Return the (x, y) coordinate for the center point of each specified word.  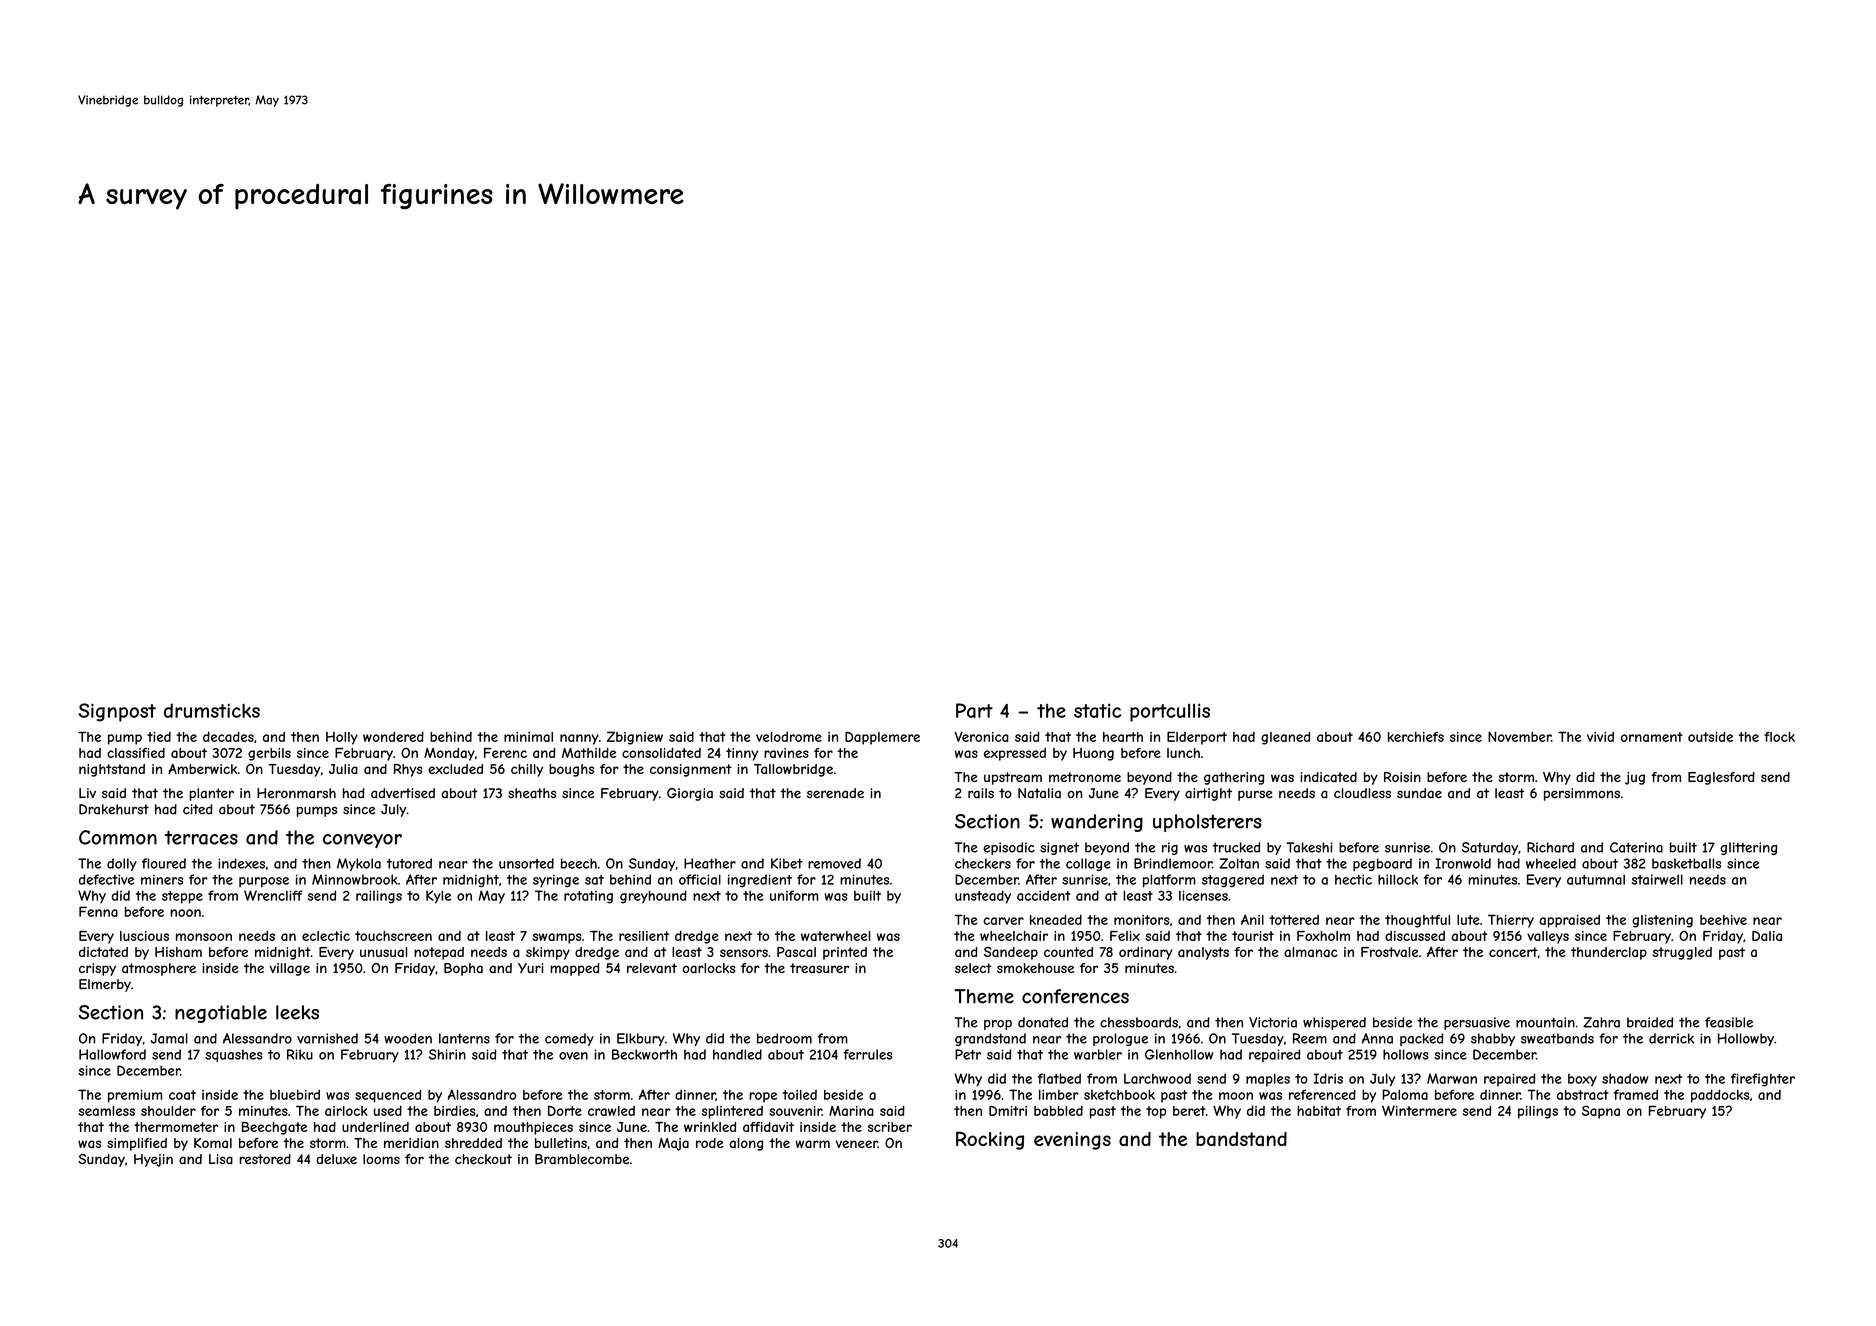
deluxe (336, 1159)
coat (182, 1095)
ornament (1652, 737)
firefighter (1763, 1080)
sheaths (532, 793)
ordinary (1146, 953)
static (1097, 710)
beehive (1723, 920)
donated (1043, 1022)
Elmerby (105, 985)
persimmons (1582, 794)
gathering (1234, 778)
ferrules (867, 1054)
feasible (1729, 1022)
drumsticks (212, 710)
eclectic (326, 936)
